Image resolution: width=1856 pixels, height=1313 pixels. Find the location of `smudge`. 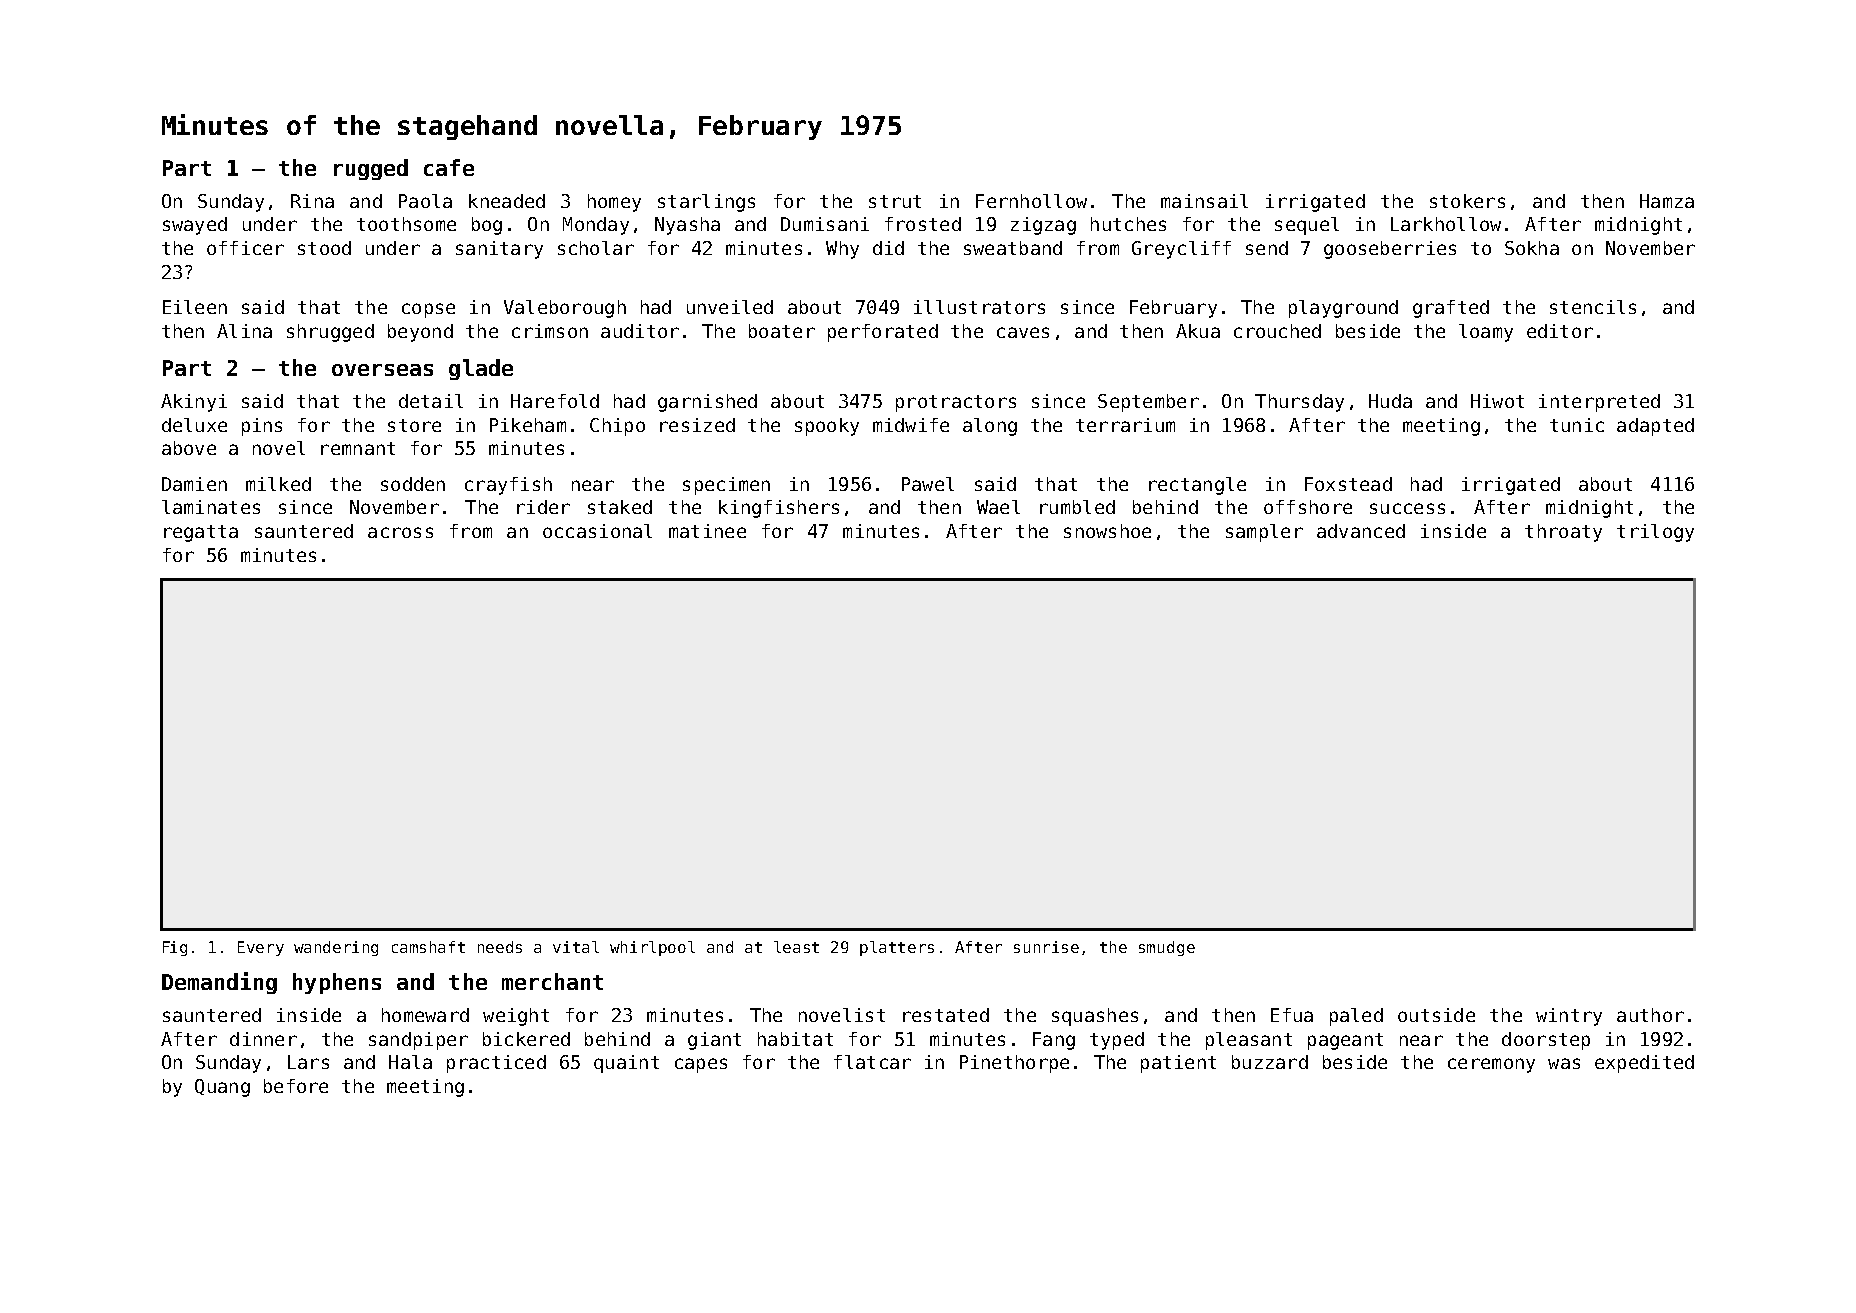

smudge is located at coordinates (1167, 948).
